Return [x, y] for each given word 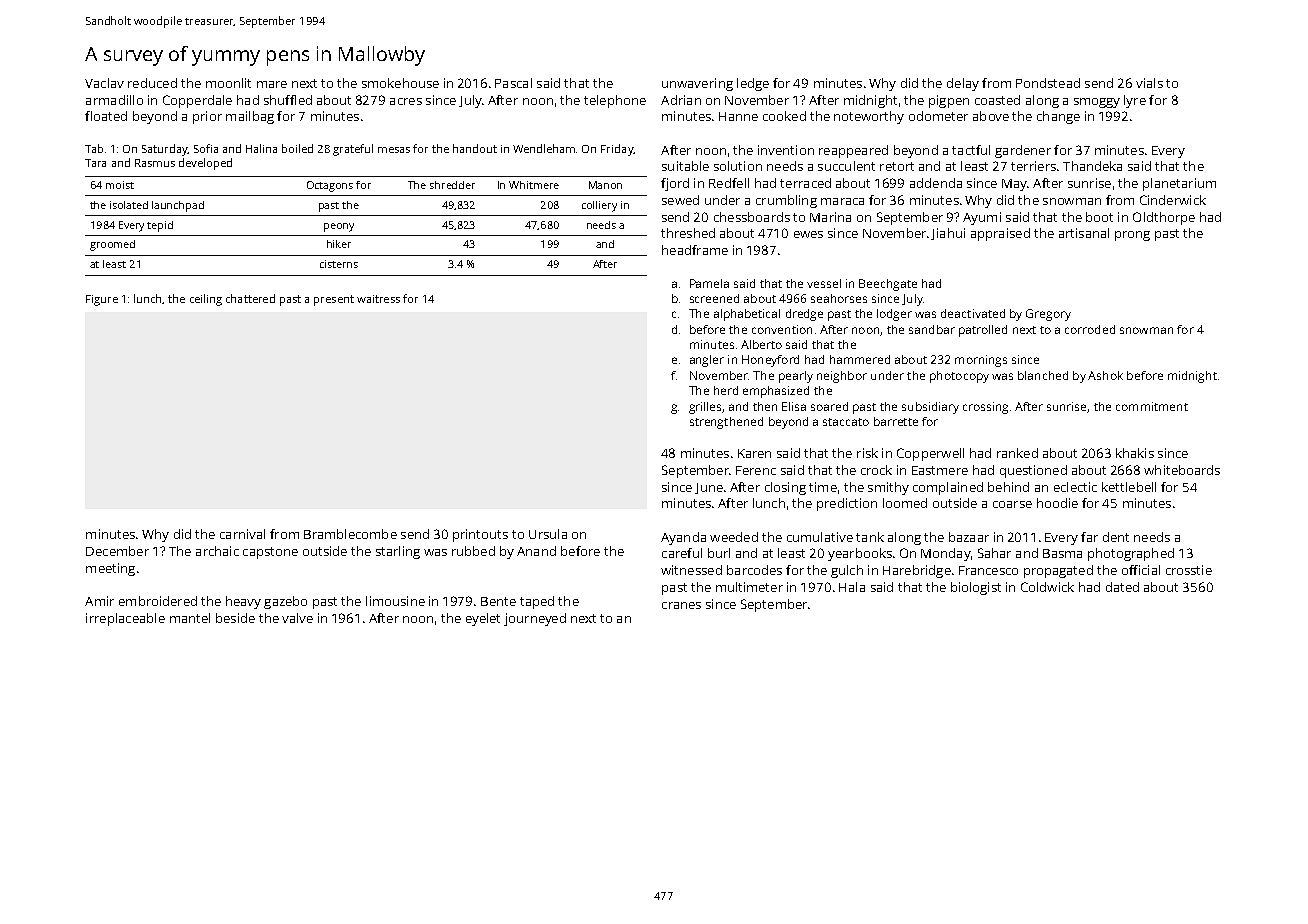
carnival [242, 534]
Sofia [206, 148]
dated [1122, 587]
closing [785, 488]
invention [786, 150]
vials [1149, 83]
